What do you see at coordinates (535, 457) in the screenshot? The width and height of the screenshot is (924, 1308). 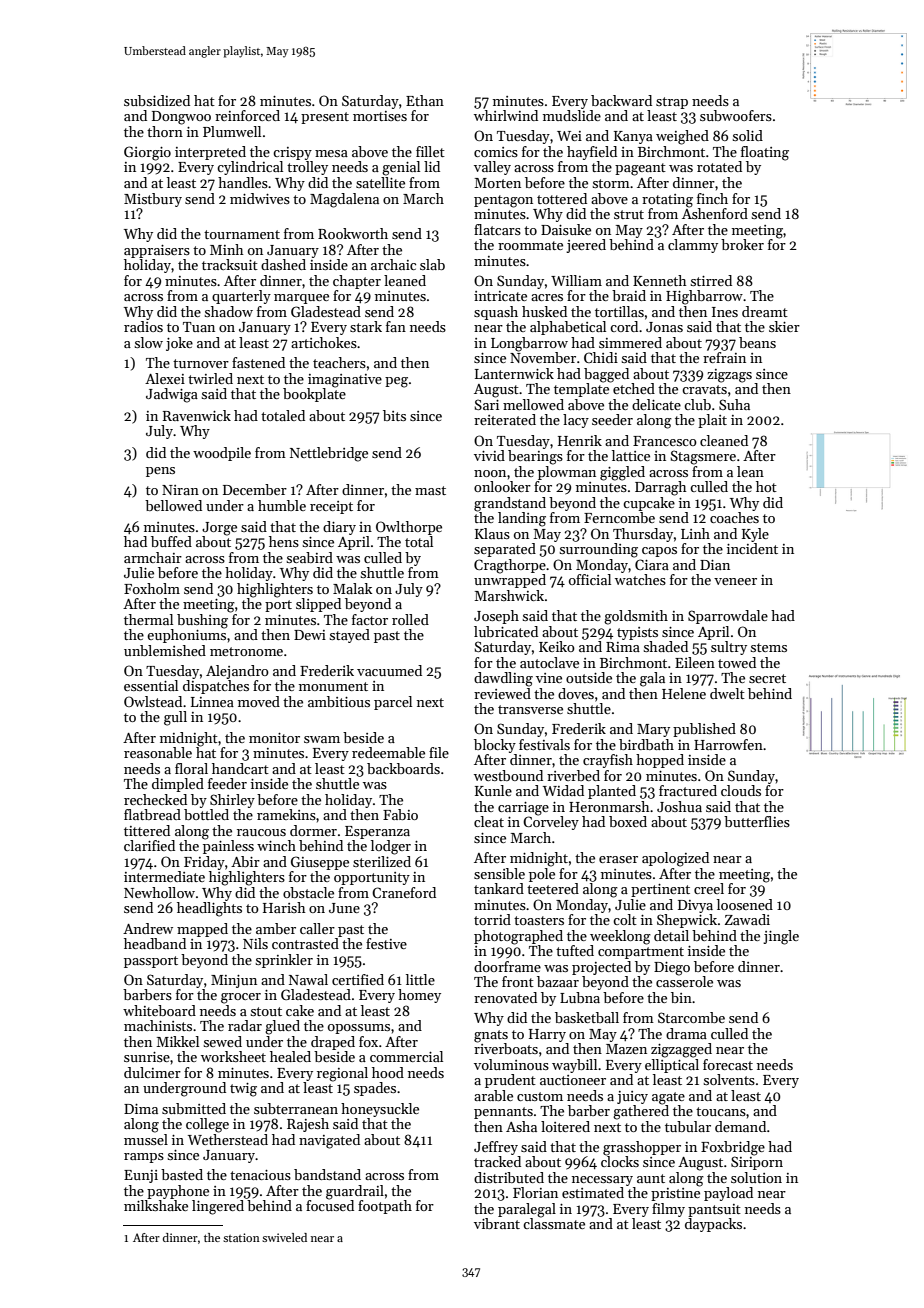 I see `bearings` at bounding box center [535, 457].
